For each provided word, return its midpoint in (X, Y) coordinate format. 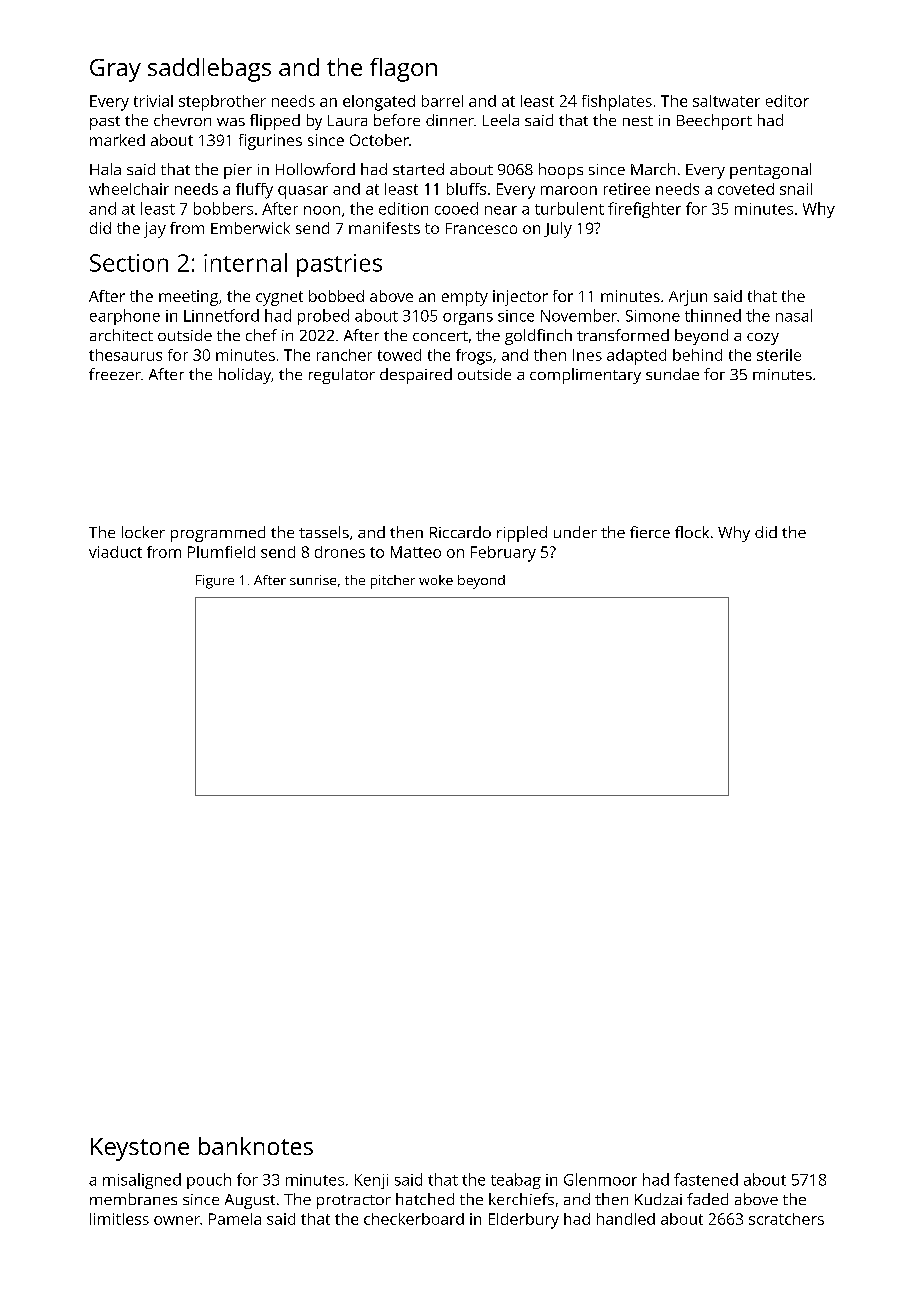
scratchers (786, 1219)
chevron (182, 120)
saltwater (726, 101)
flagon (403, 70)
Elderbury (524, 1221)
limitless (119, 1219)
